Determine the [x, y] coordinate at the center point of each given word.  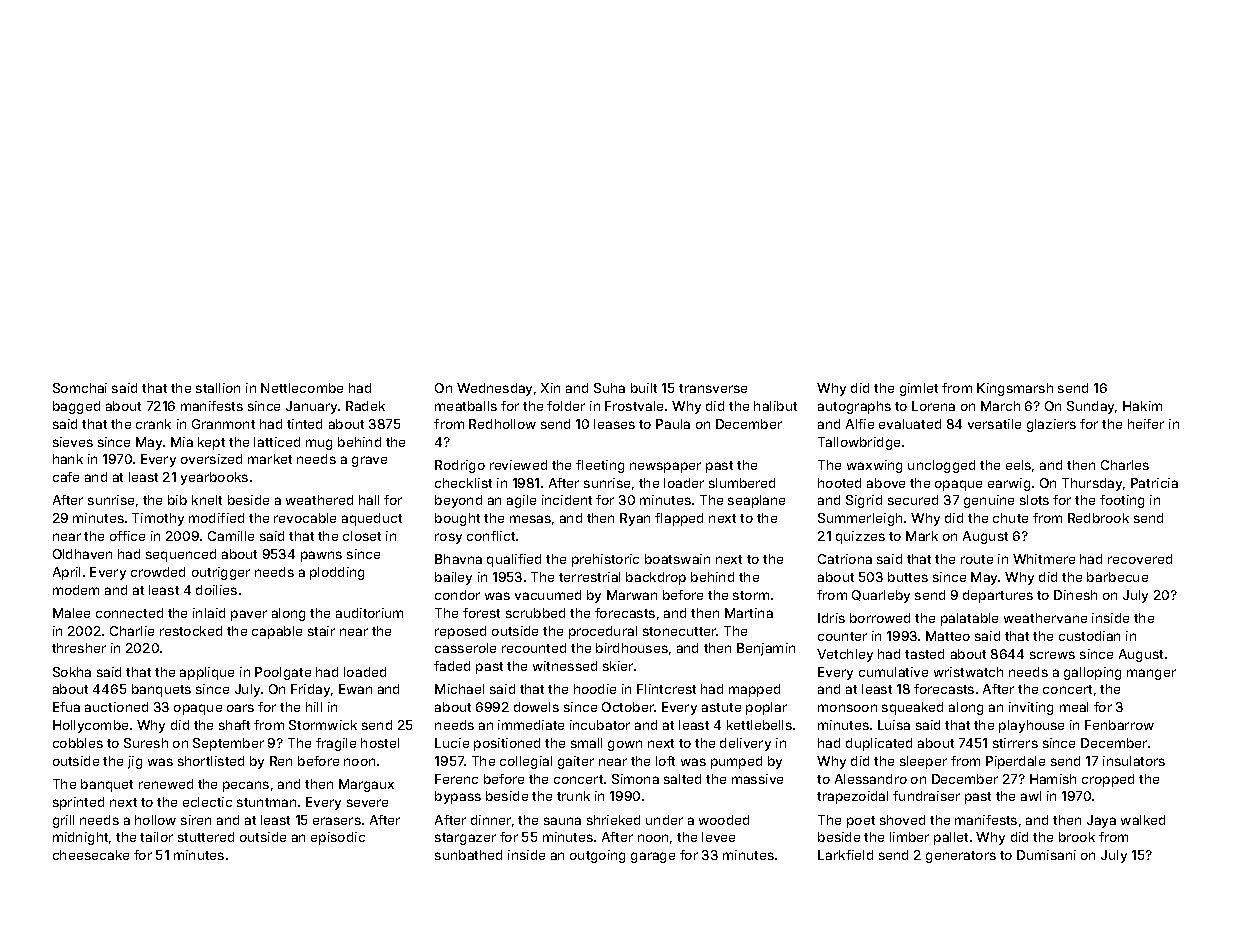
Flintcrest [666, 689]
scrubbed [535, 613]
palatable [969, 619]
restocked [191, 631]
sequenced [181, 555]
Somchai [80, 388]
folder [566, 406]
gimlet [919, 389]
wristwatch [968, 672]
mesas [530, 519]
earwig [1009, 484]
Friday [310, 690]
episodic [338, 838]
